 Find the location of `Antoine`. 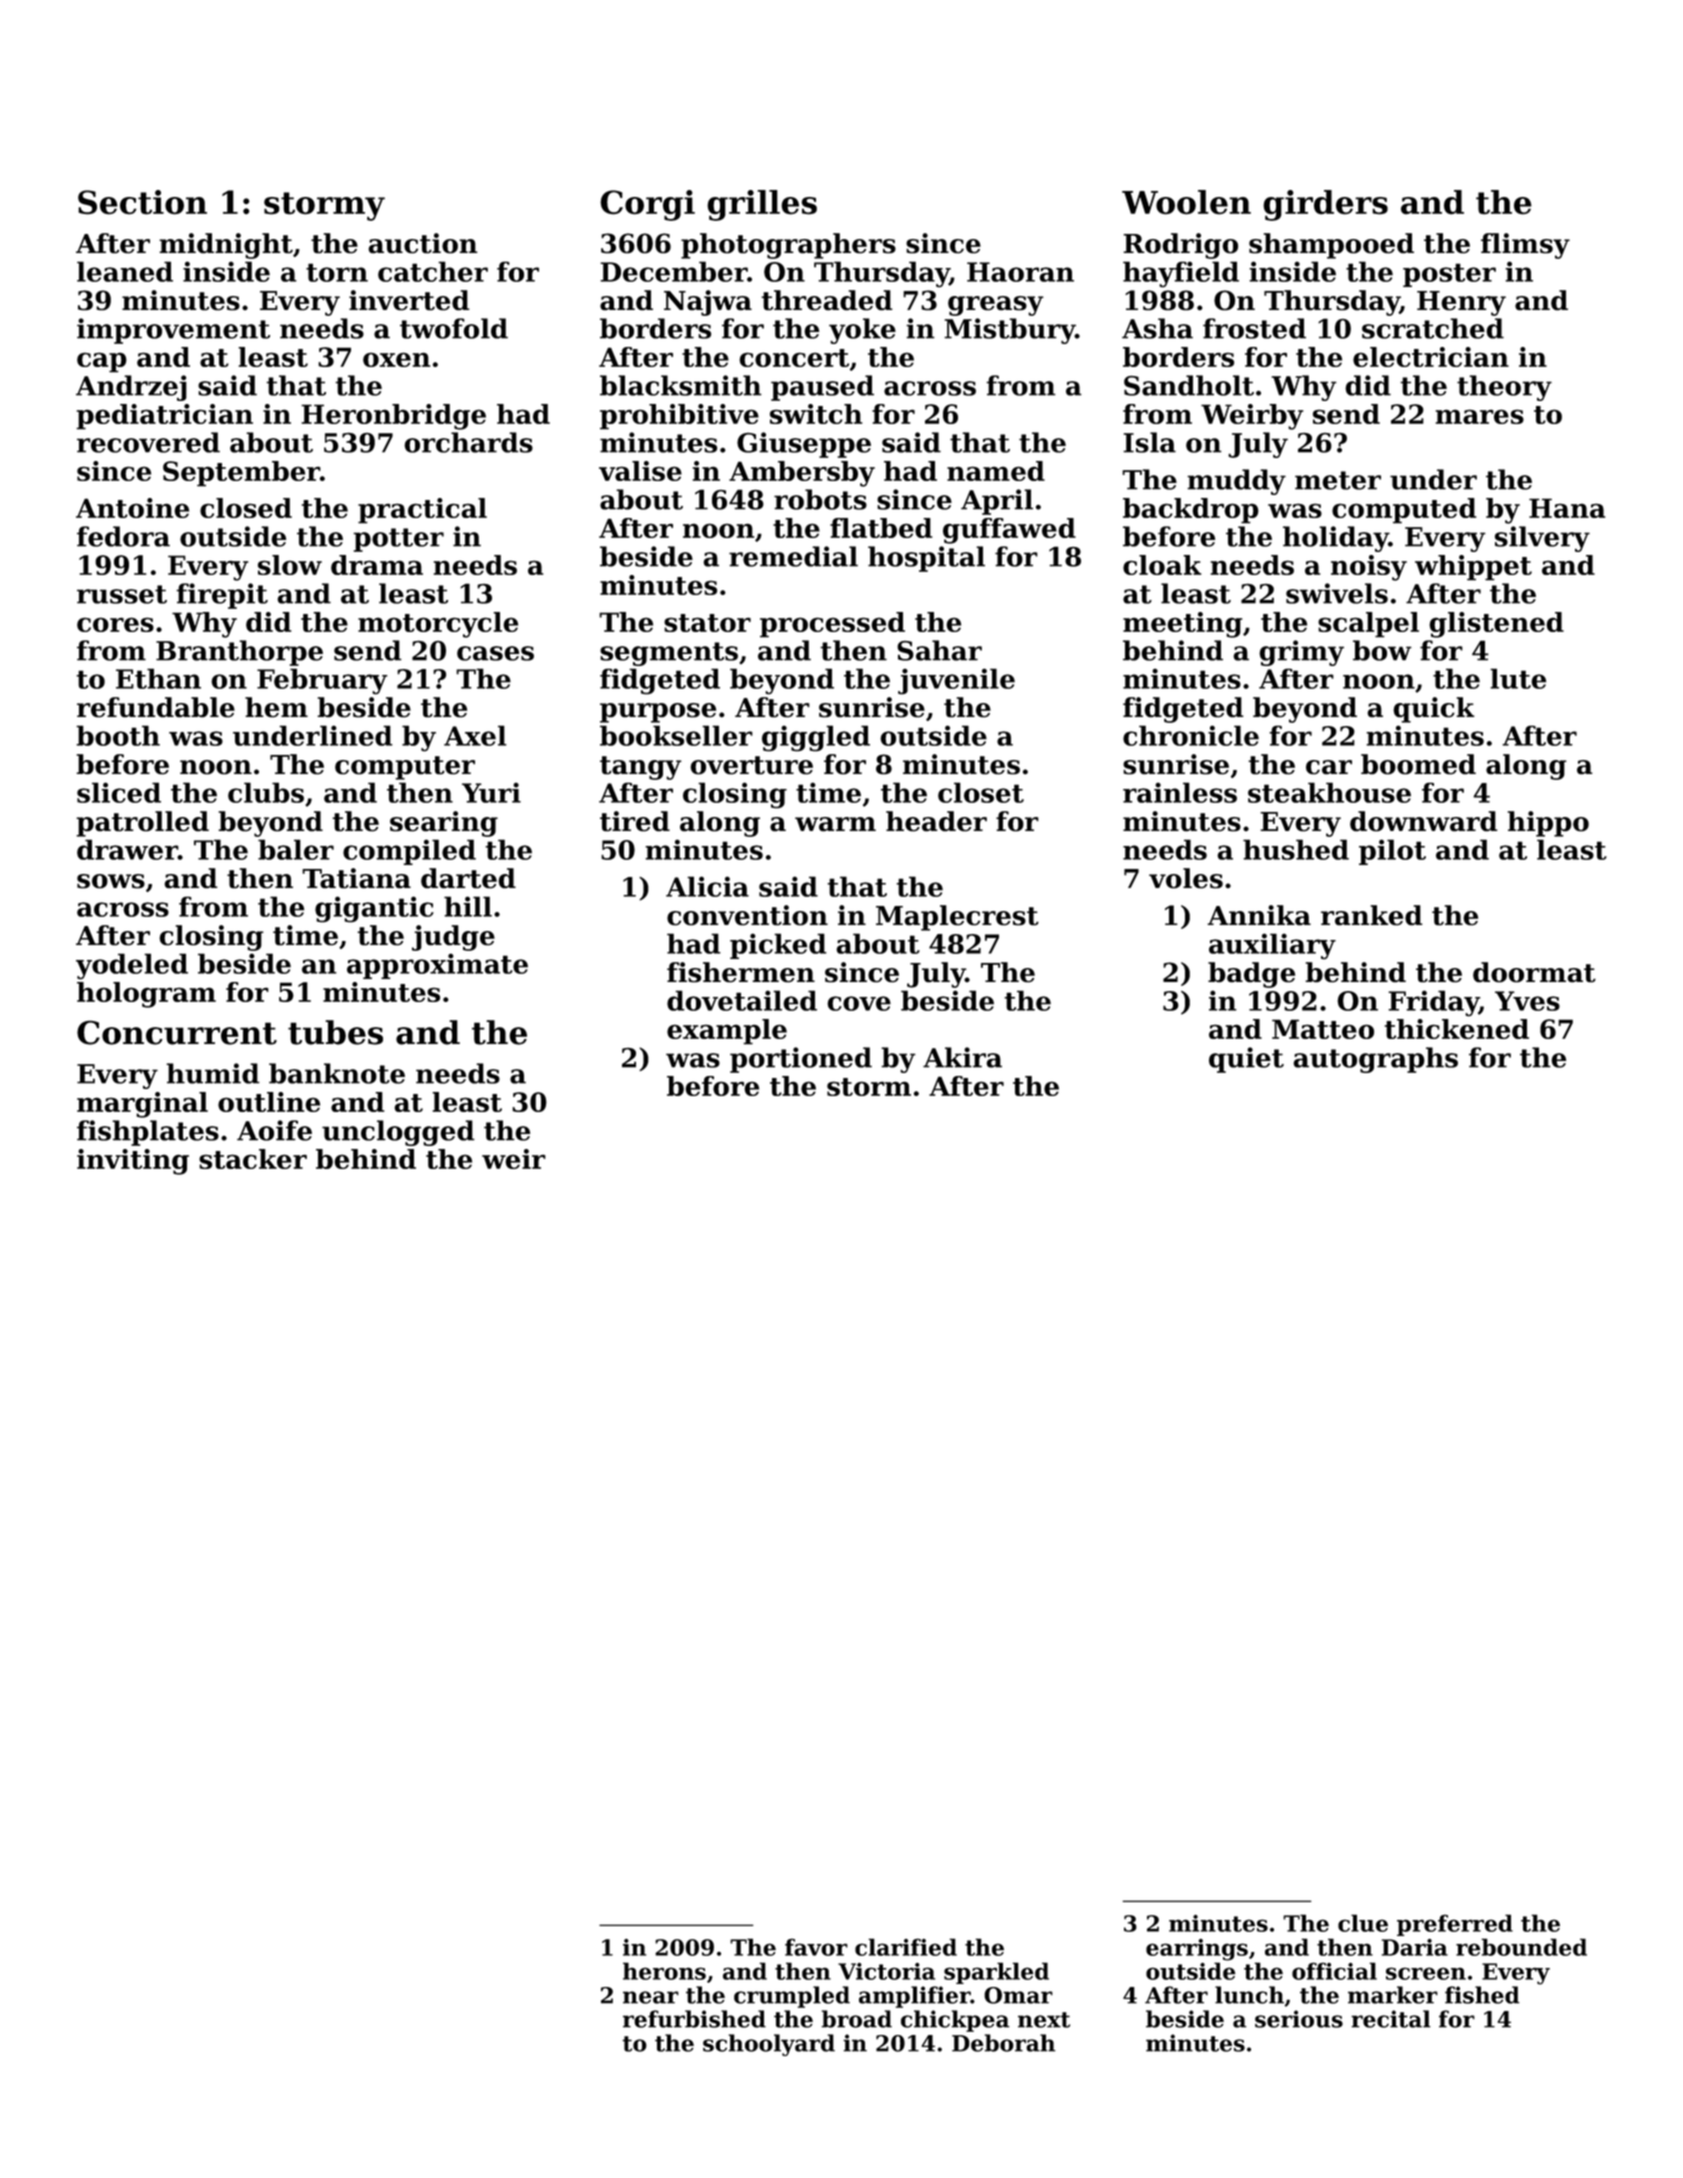

Antoine is located at coordinates (132, 508).
